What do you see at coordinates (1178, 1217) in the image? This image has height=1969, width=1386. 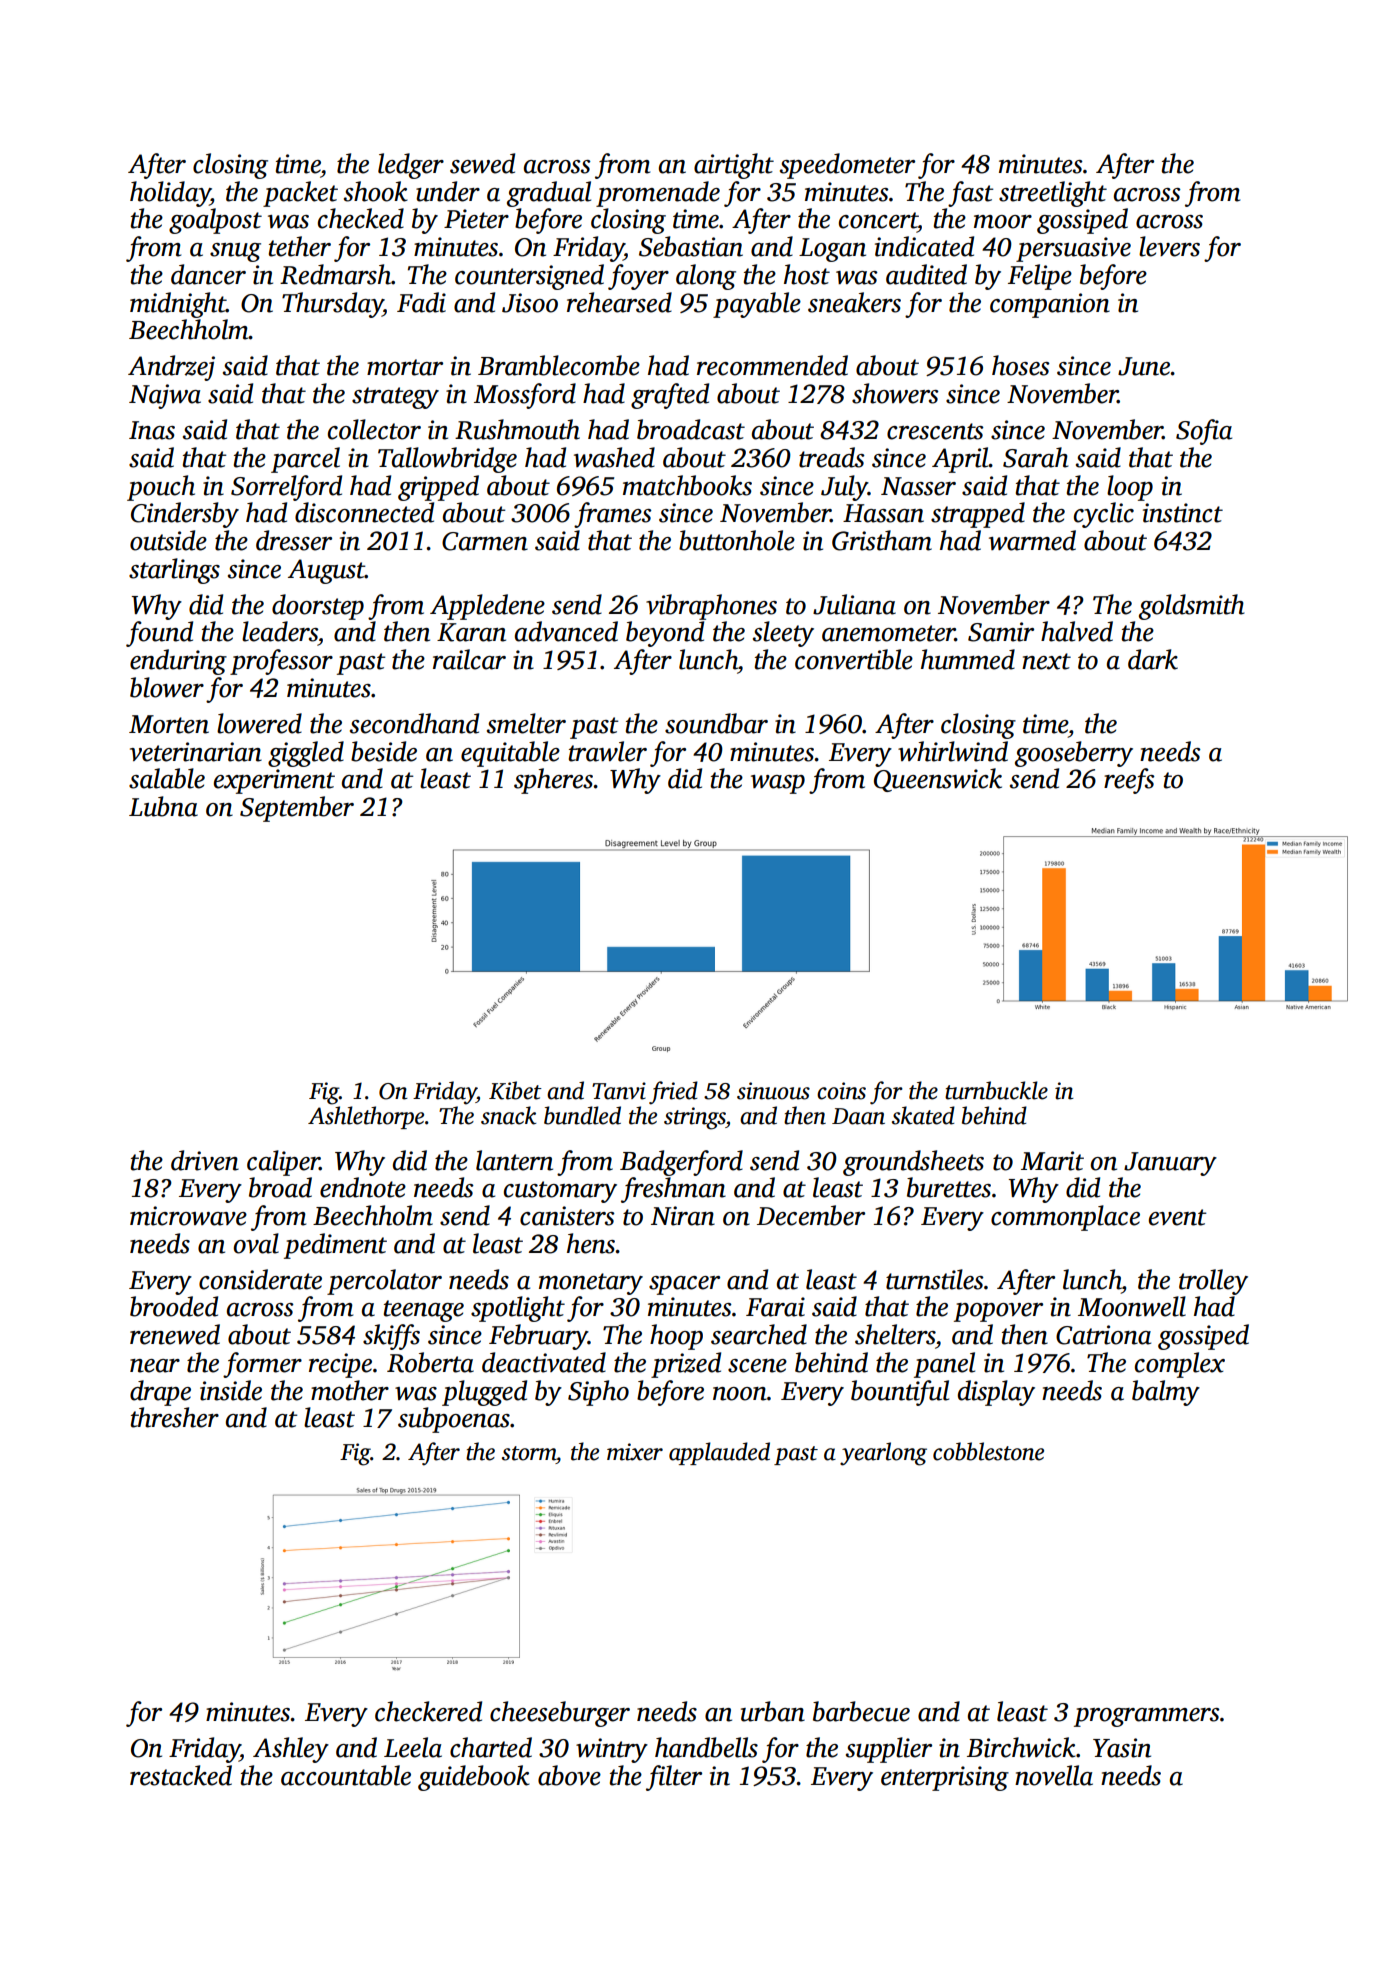 I see `event` at bounding box center [1178, 1217].
